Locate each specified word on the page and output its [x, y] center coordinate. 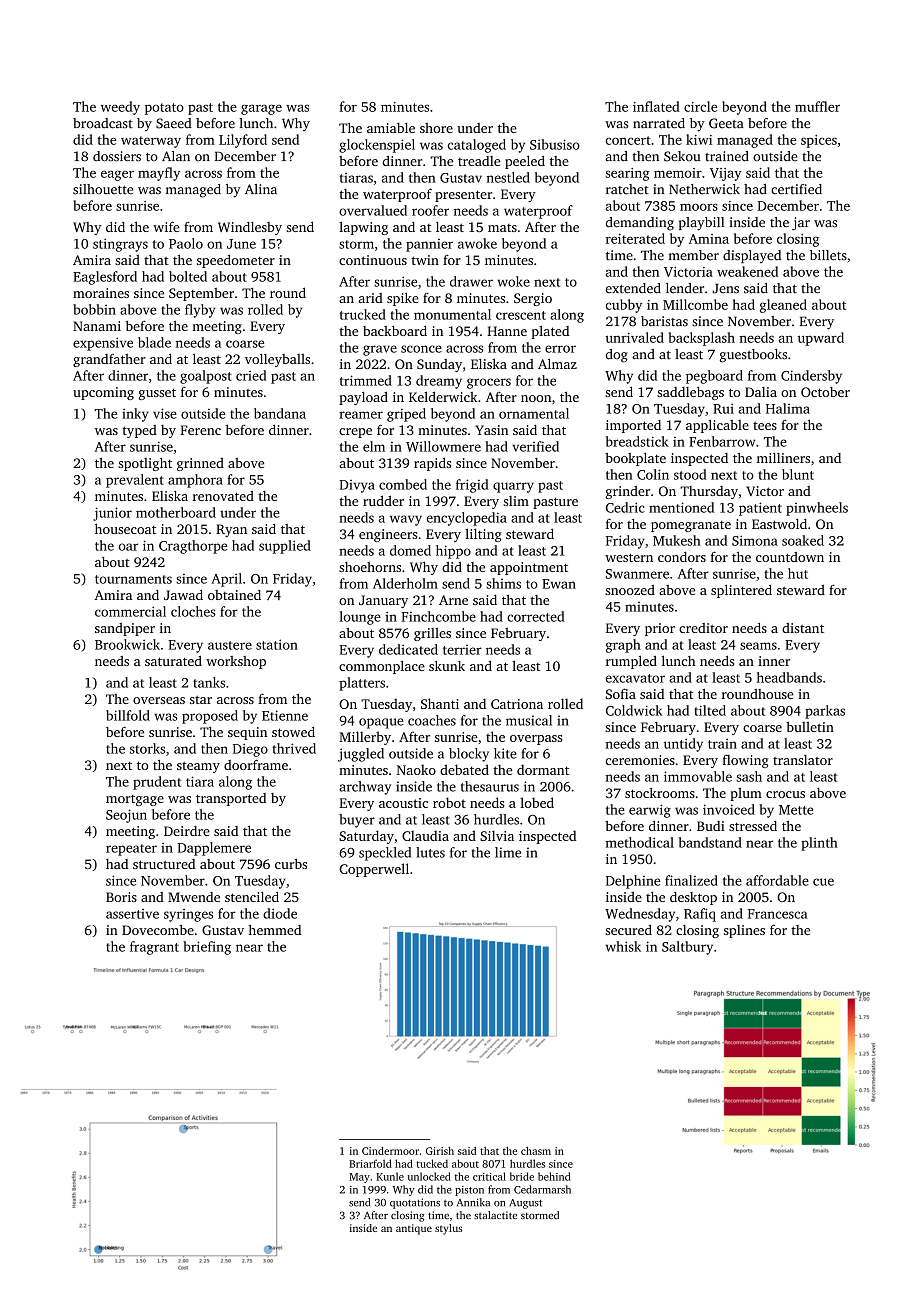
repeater [131, 850]
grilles [432, 634]
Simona [755, 540]
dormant [543, 769]
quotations [415, 1203]
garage [261, 109]
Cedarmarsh [542, 1189]
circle [700, 106]
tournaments [133, 579]
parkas [825, 712]
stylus [448, 1229]
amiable [391, 128]
